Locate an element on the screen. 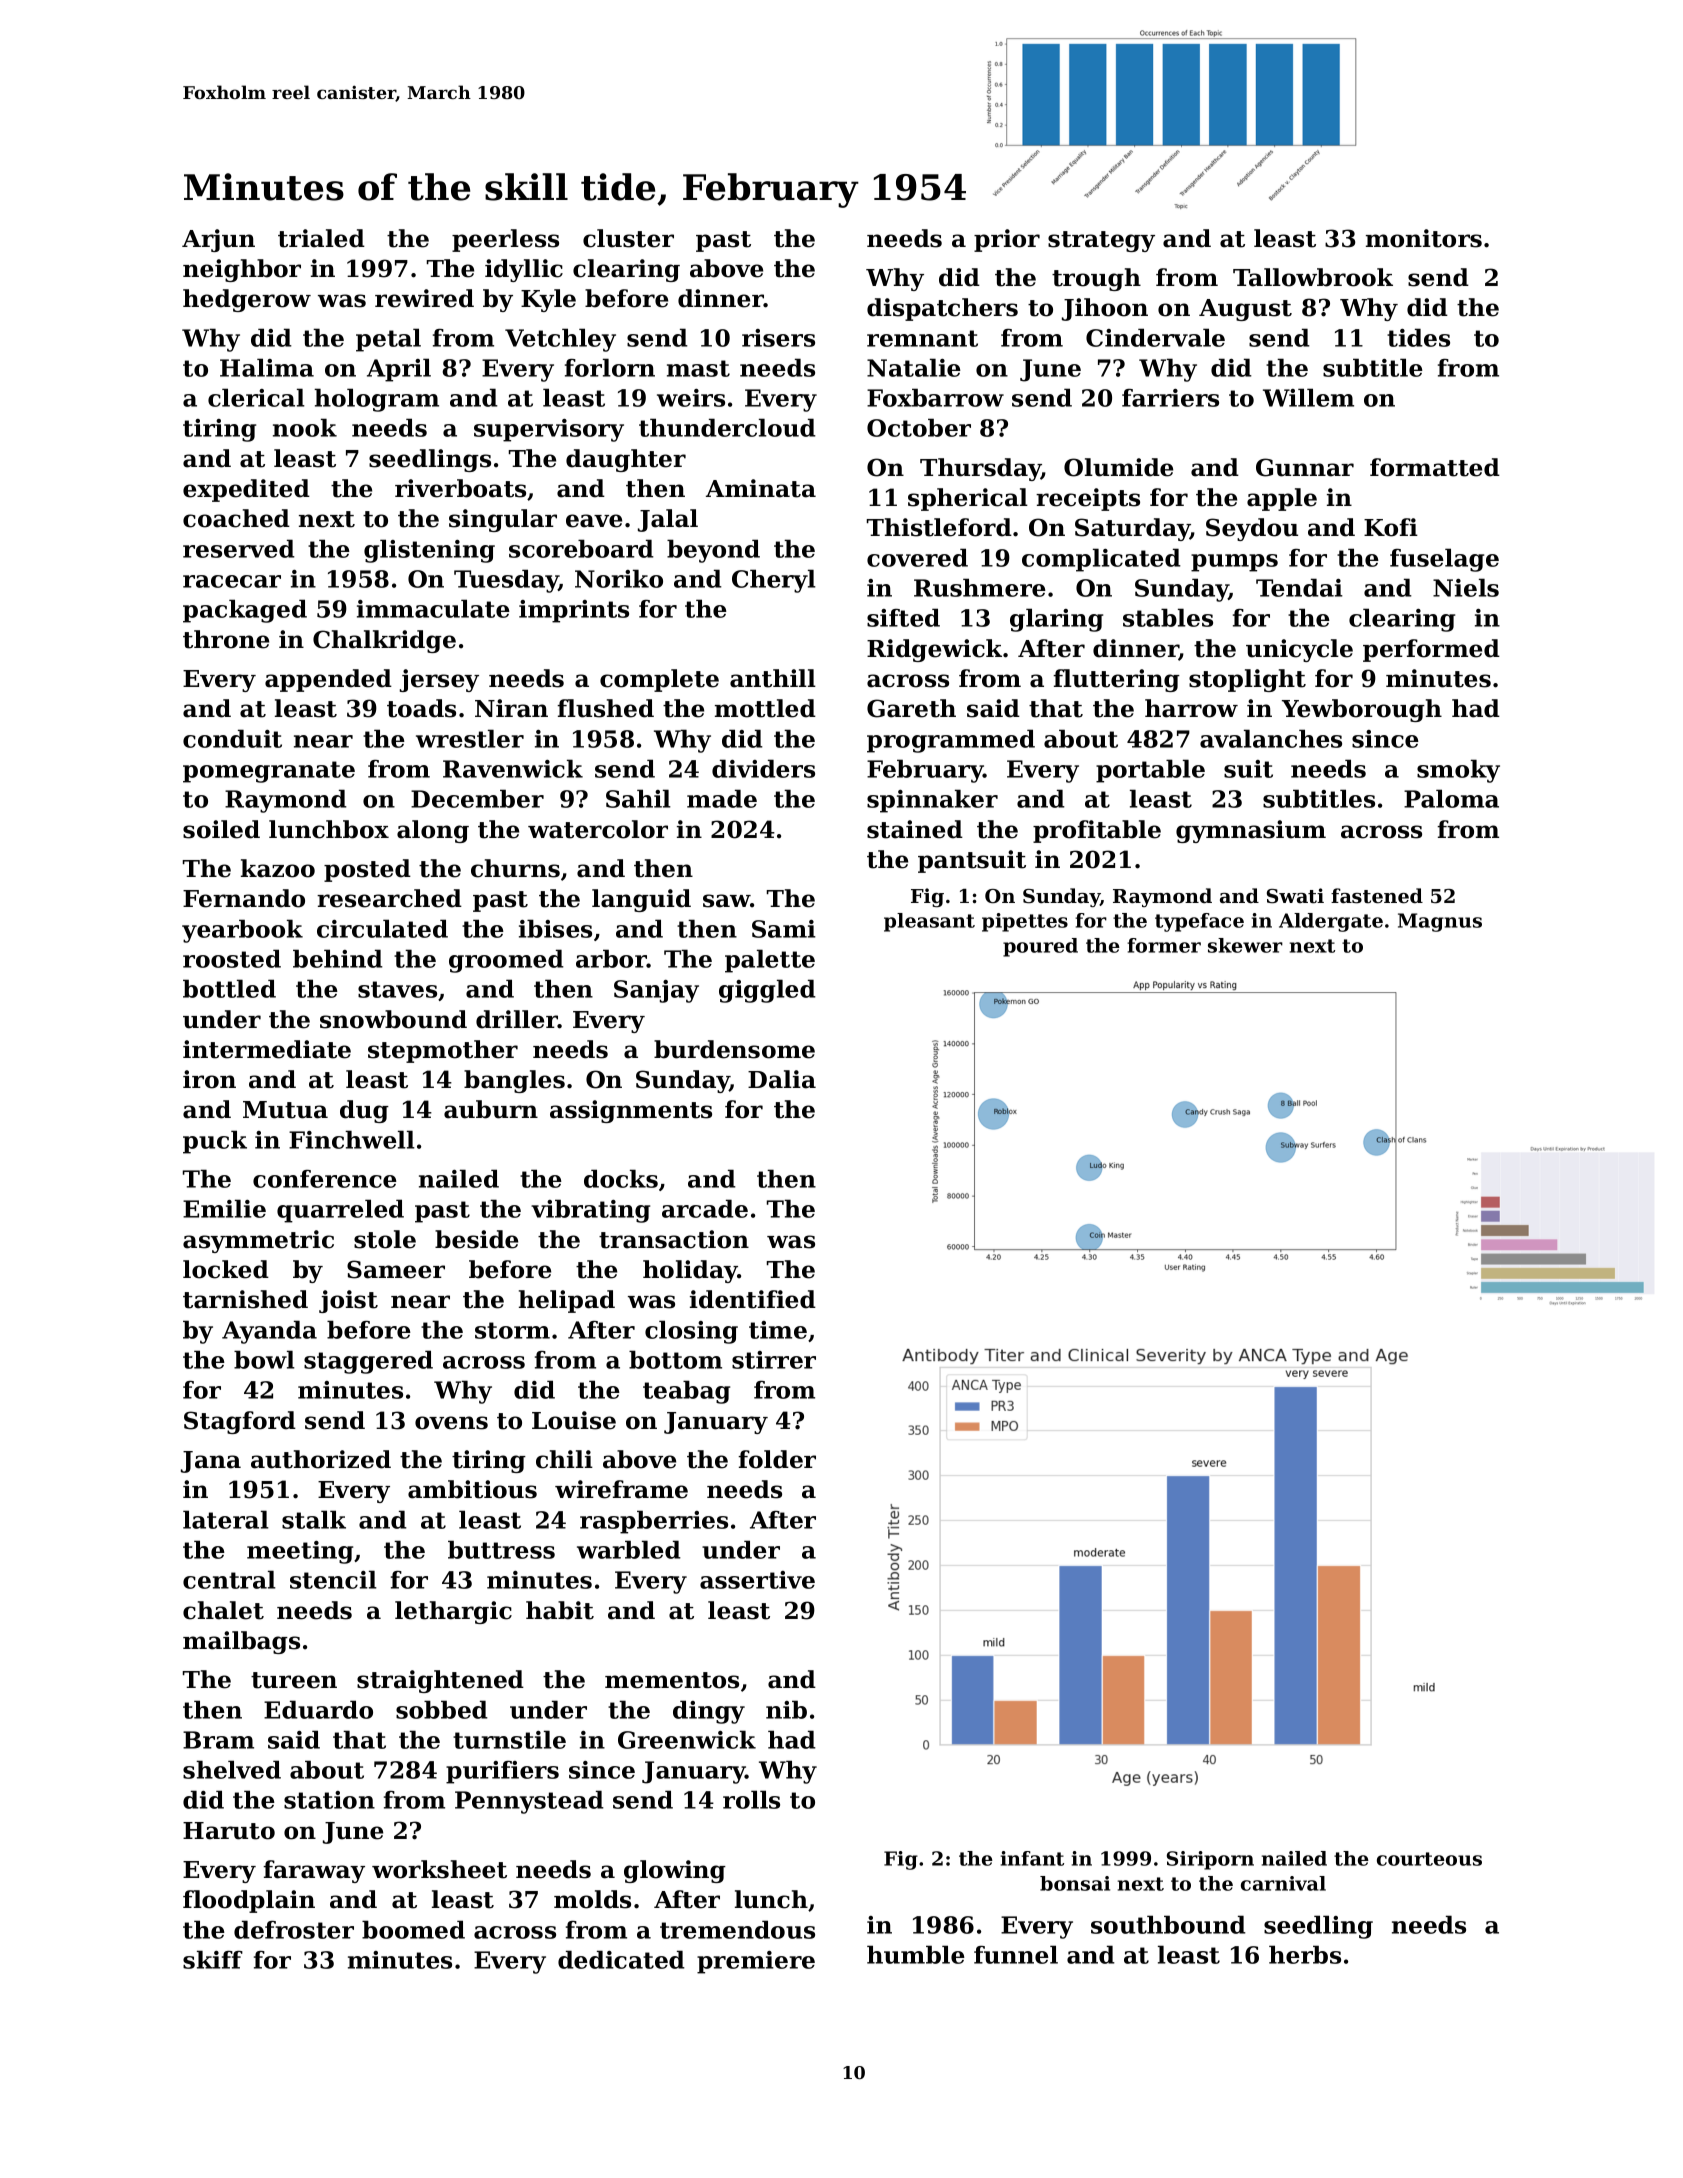  dispatchers is located at coordinates (942, 309).
